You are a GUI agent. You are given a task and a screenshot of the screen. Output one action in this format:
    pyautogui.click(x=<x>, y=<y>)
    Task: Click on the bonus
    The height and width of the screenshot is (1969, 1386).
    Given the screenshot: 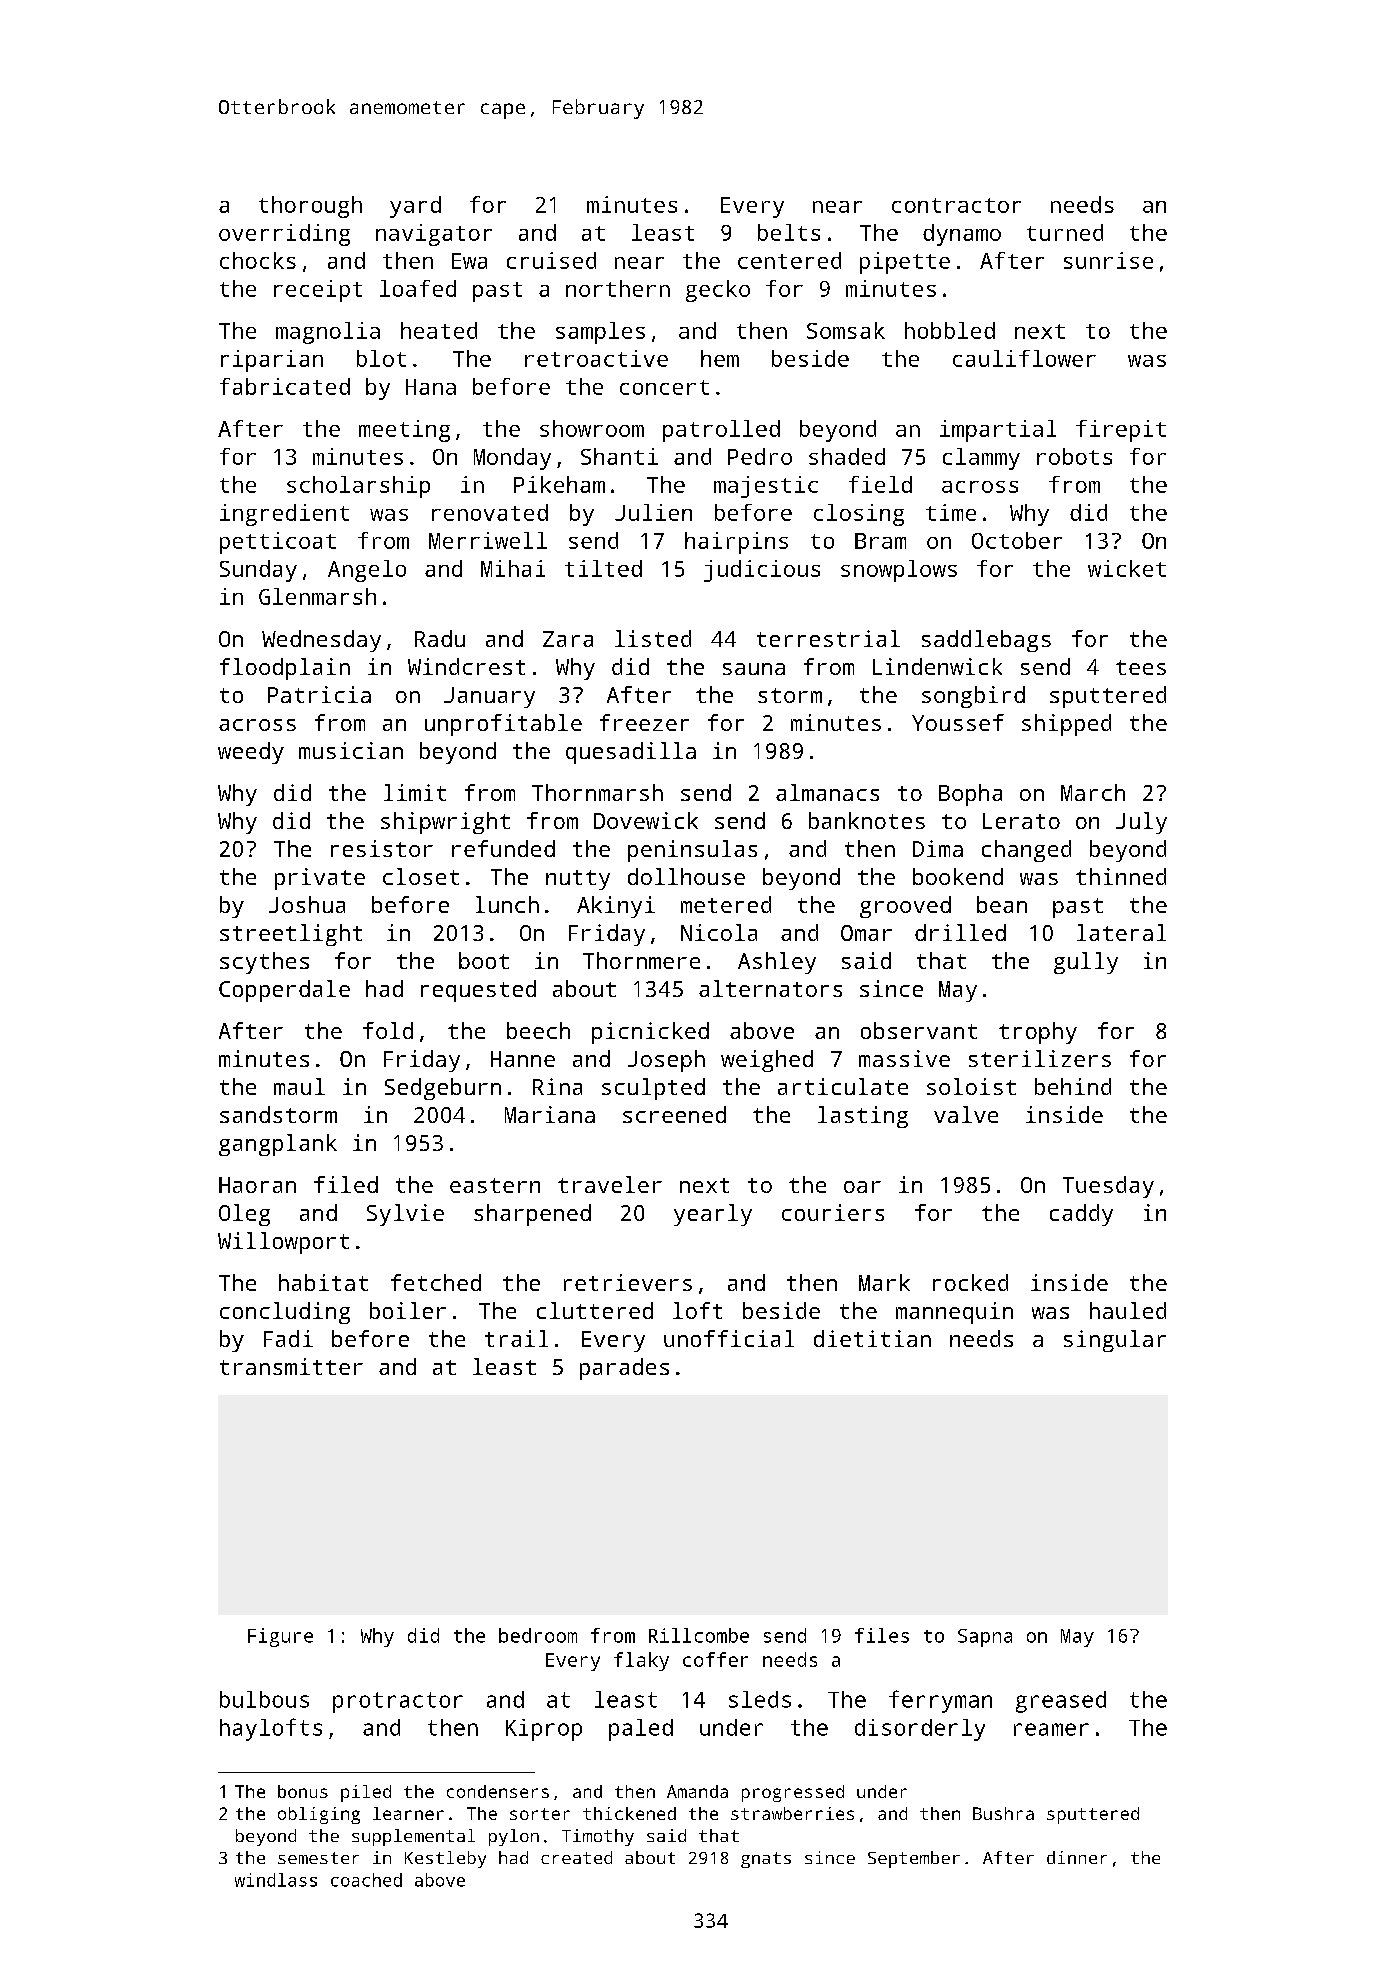 What is the action you would take?
    pyautogui.click(x=303, y=1791)
